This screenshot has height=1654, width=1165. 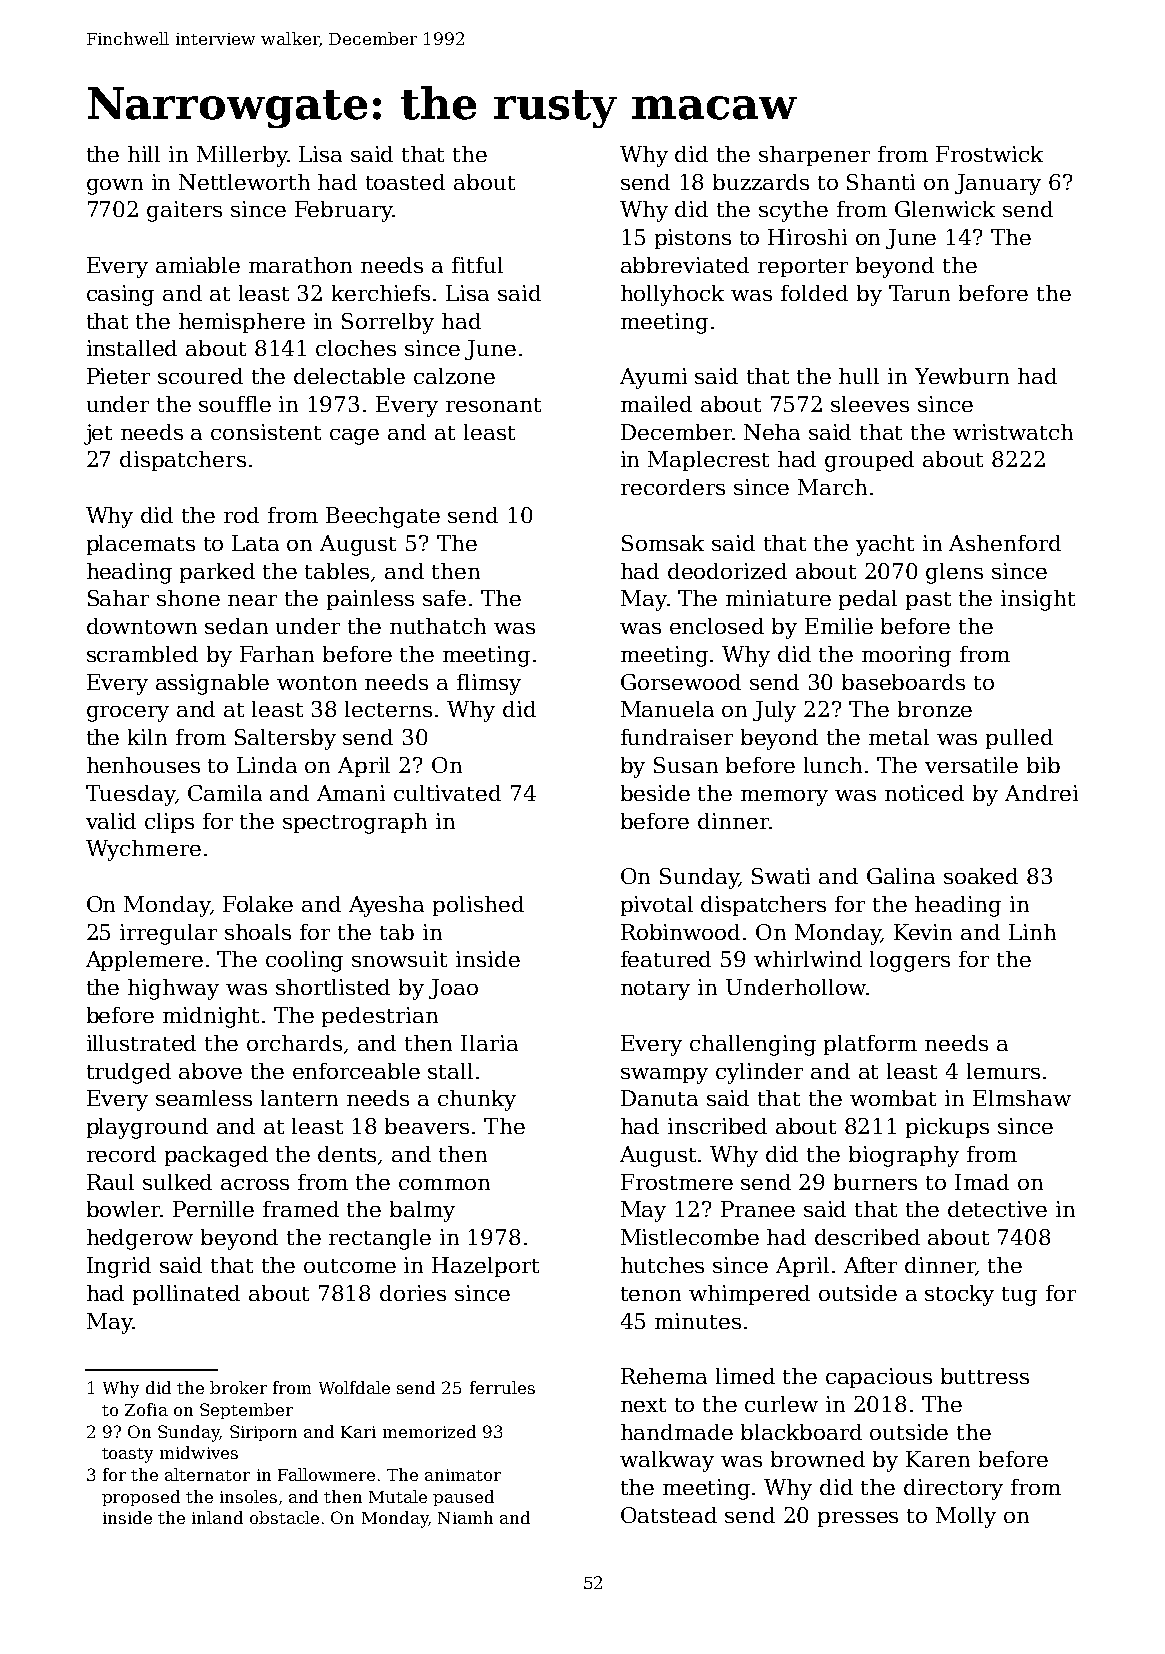 What do you see at coordinates (217, 1517) in the screenshot?
I see `inland` at bounding box center [217, 1517].
